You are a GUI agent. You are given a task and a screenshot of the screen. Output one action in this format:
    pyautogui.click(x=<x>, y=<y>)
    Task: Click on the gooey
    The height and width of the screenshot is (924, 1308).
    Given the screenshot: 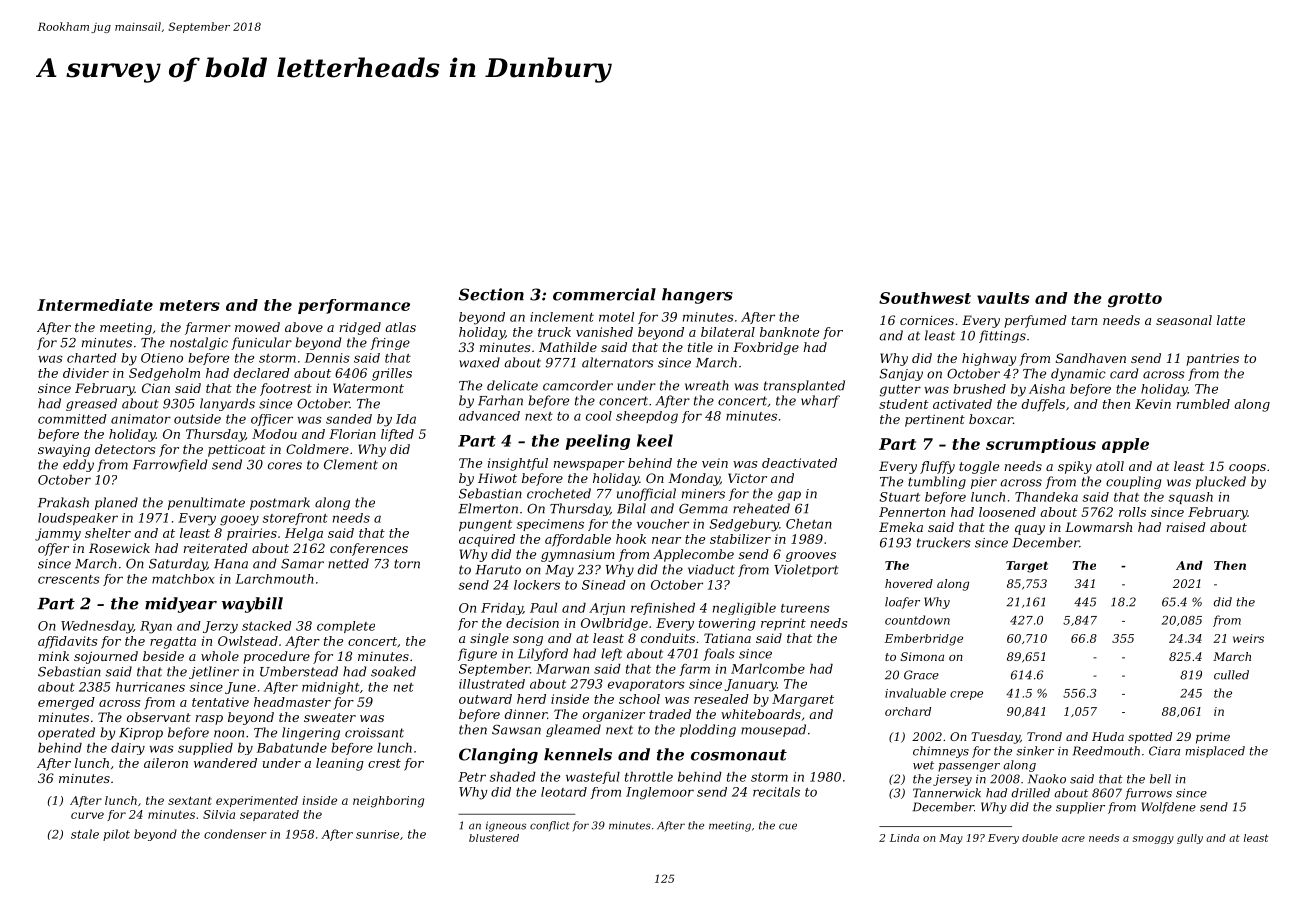 What is the action you would take?
    pyautogui.click(x=239, y=520)
